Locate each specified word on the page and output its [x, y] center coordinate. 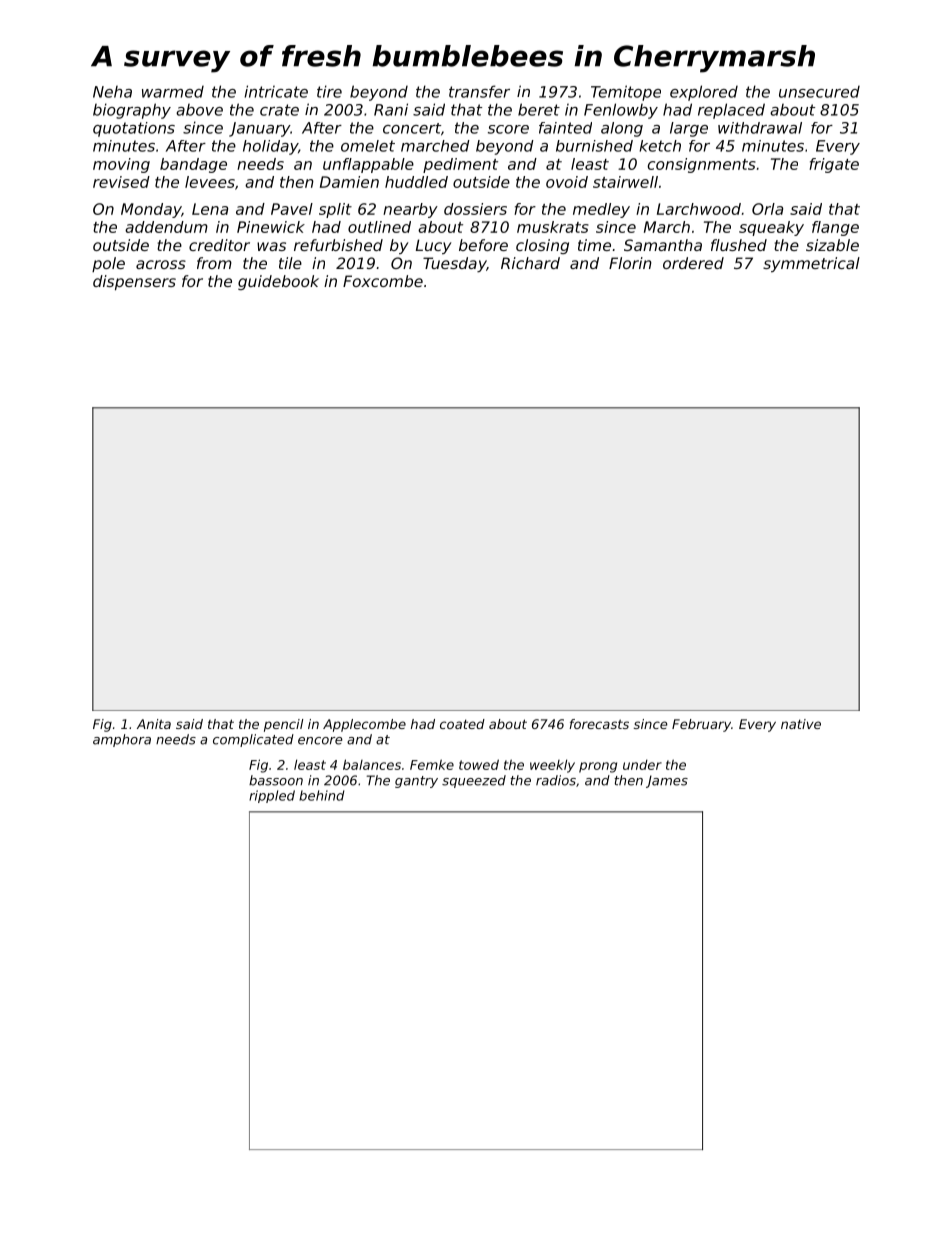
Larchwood [699, 209]
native [801, 724]
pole [108, 264]
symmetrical [811, 264]
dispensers [134, 282]
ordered [693, 263]
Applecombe [364, 725]
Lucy [434, 246]
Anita [154, 724]
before [483, 245]
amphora [122, 740]
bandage [193, 165]
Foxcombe [383, 281]
